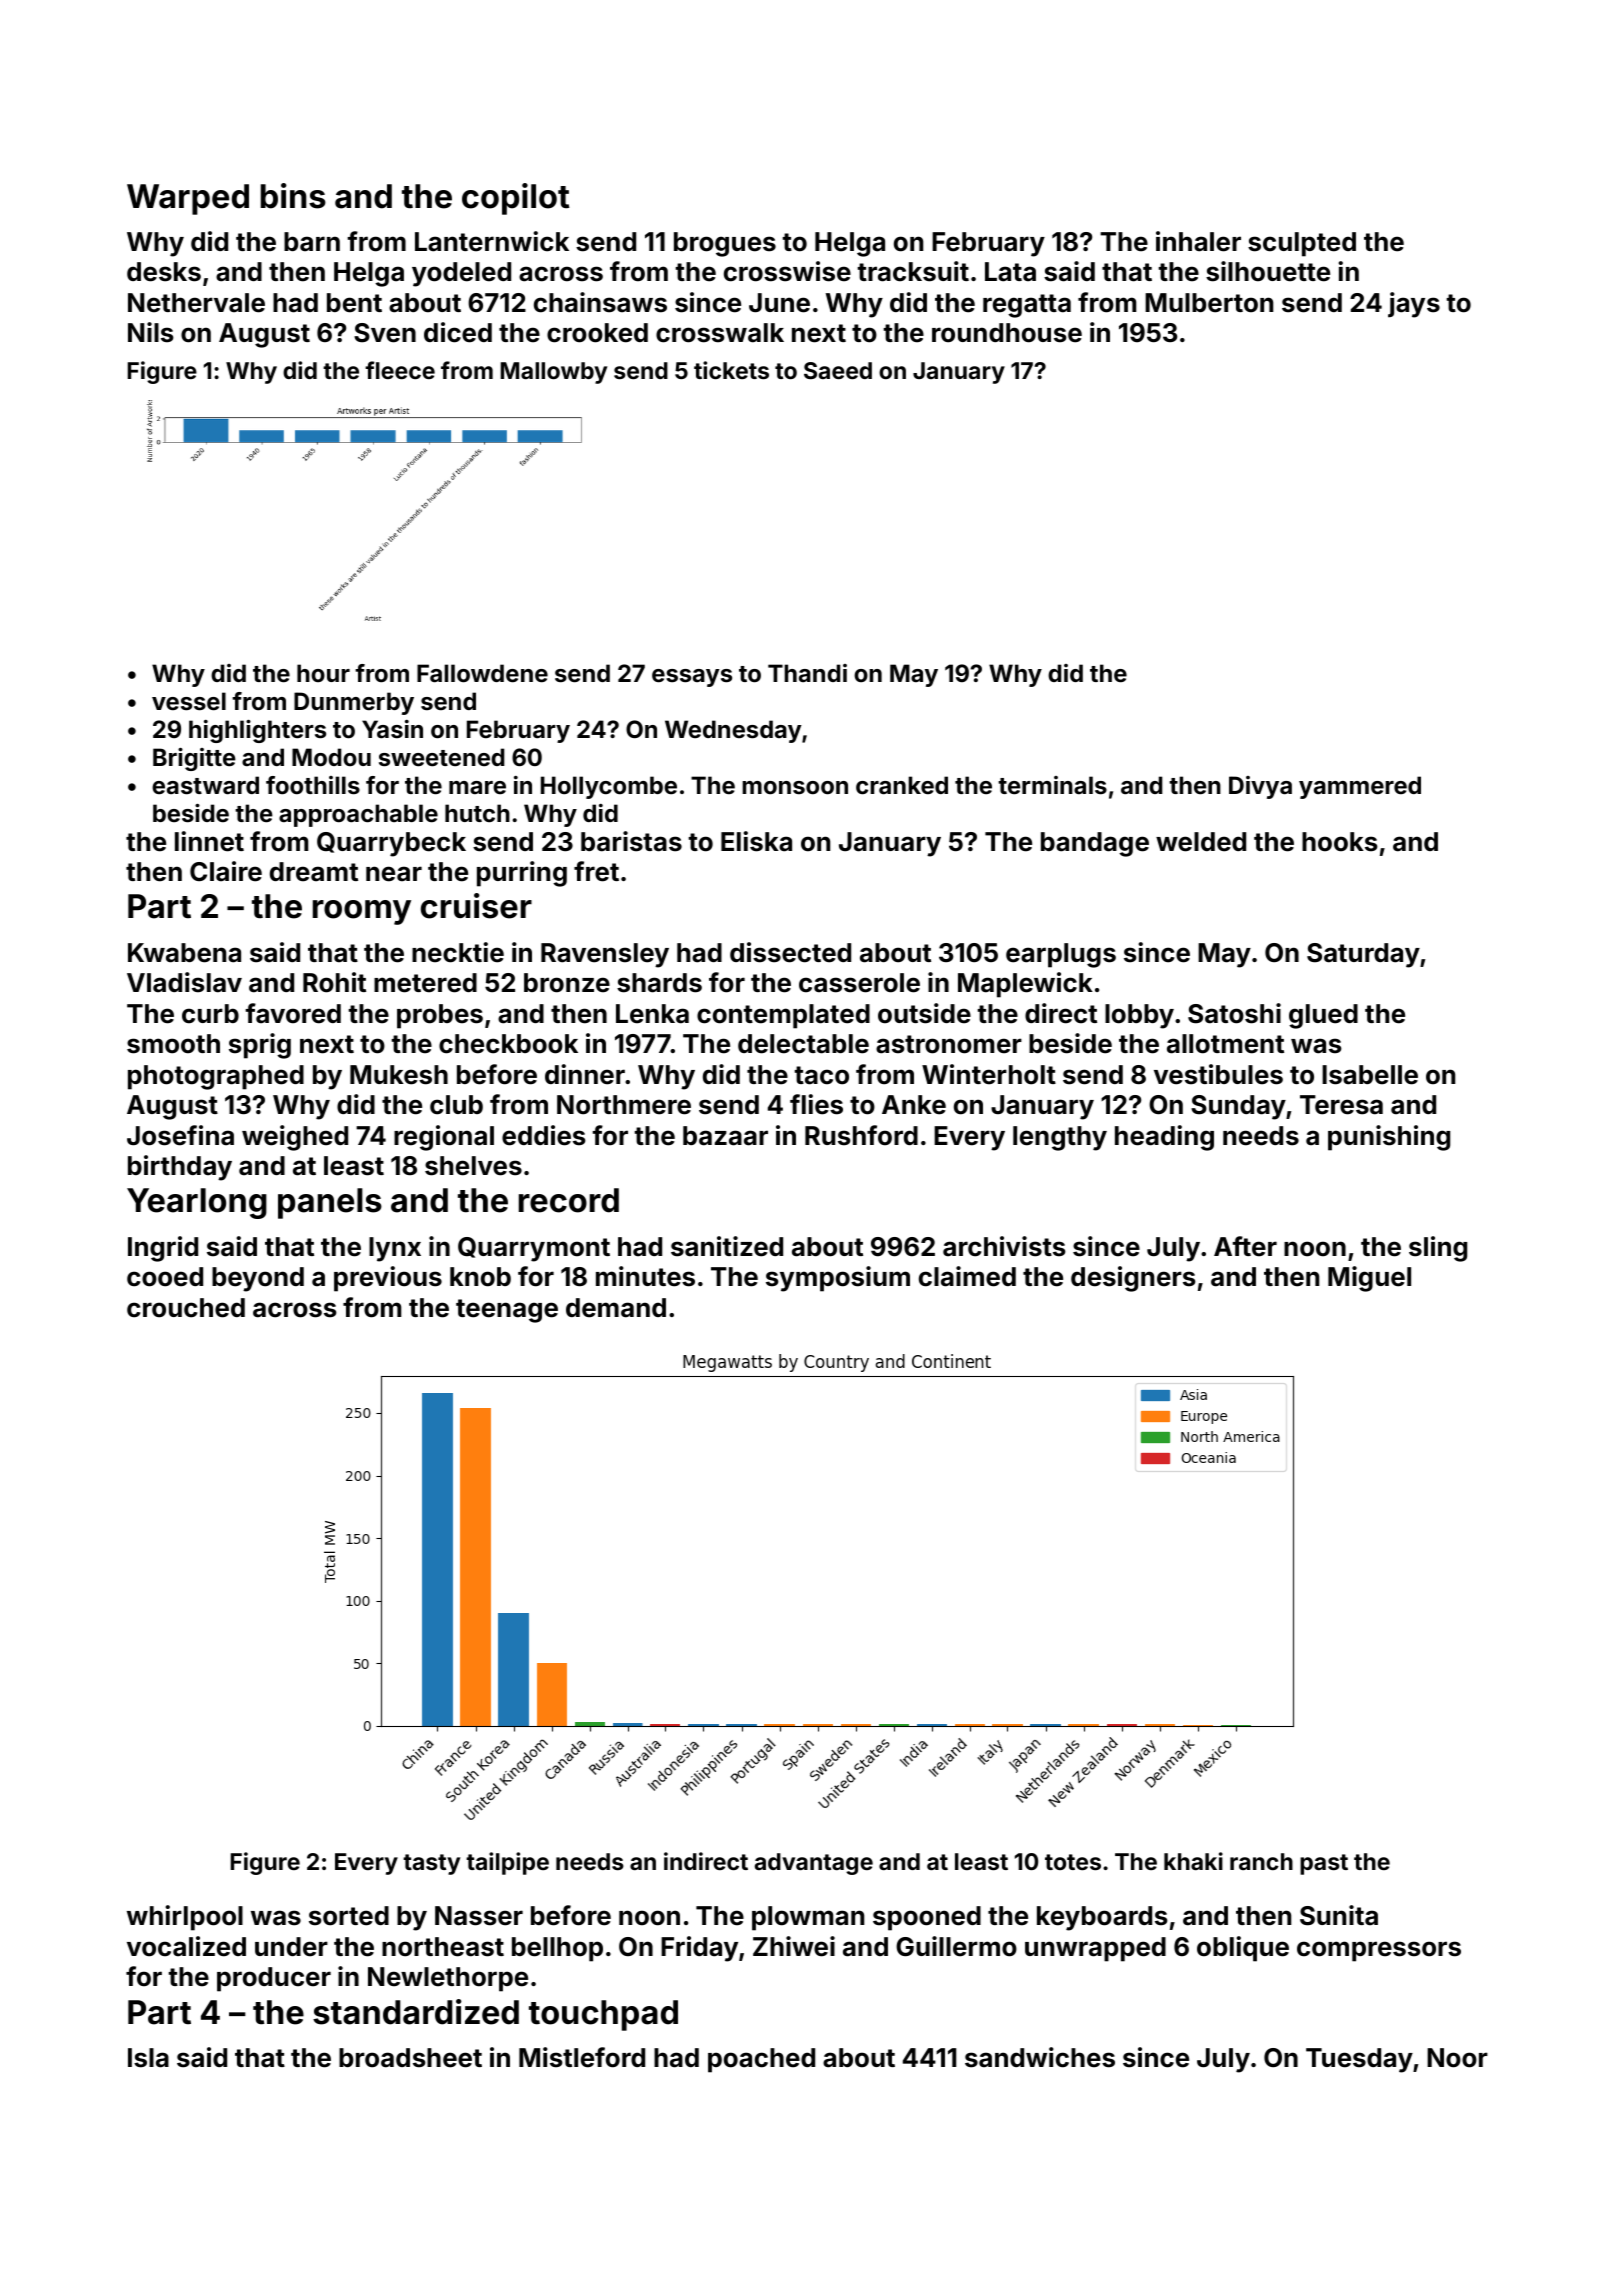 This image has width=1620, height=2292. Describe the element at coordinates (186, 1308) in the image. I see `crouched` at that location.
